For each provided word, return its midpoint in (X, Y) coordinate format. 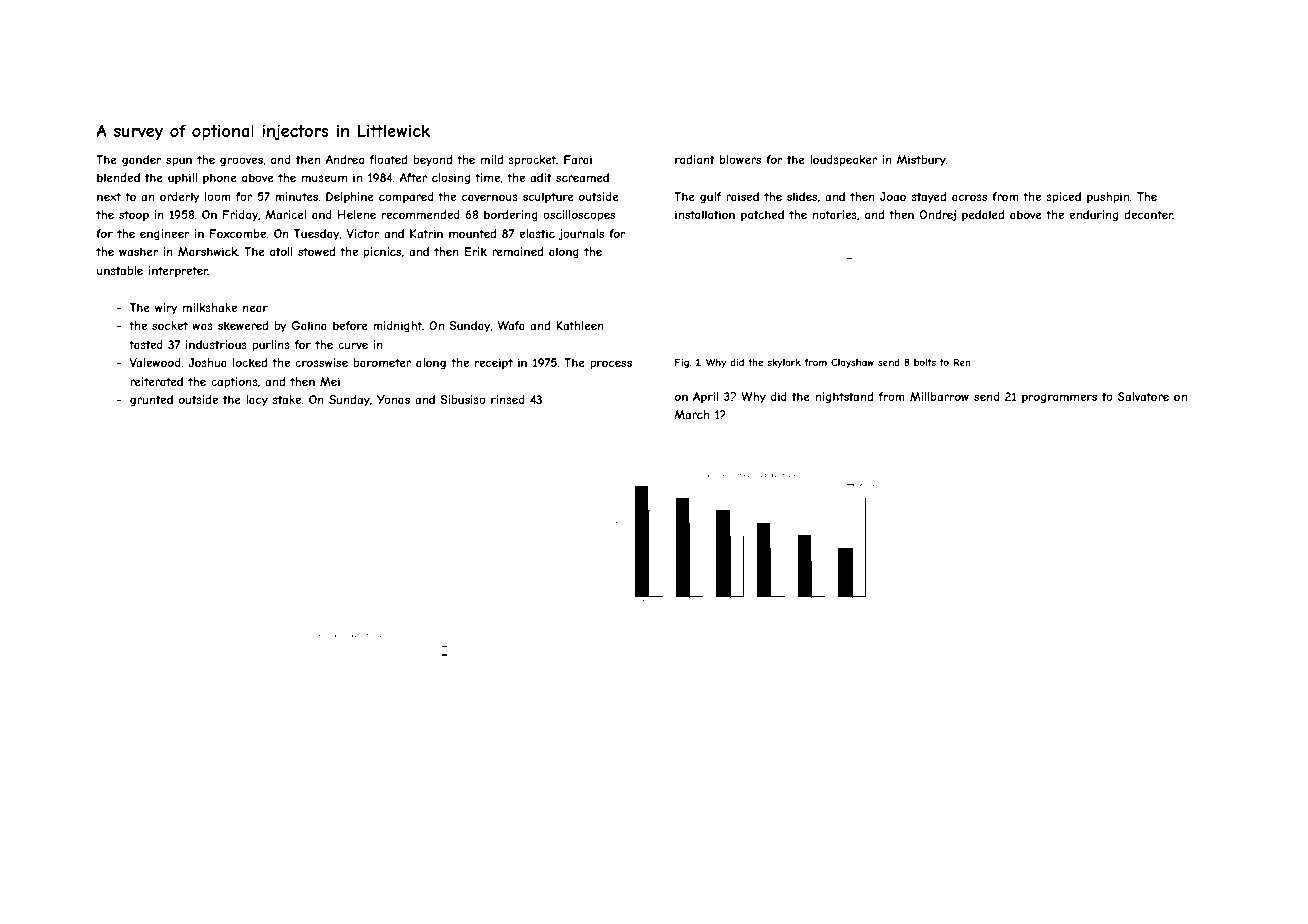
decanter (1148, 214)
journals (581, 234)
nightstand (844, 398)
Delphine (350, 197)
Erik (476, 251)
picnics (382, 253)
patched (762, 215)
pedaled (983, 215)
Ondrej (938, 215)
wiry (166, 309)
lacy (257, 401)
